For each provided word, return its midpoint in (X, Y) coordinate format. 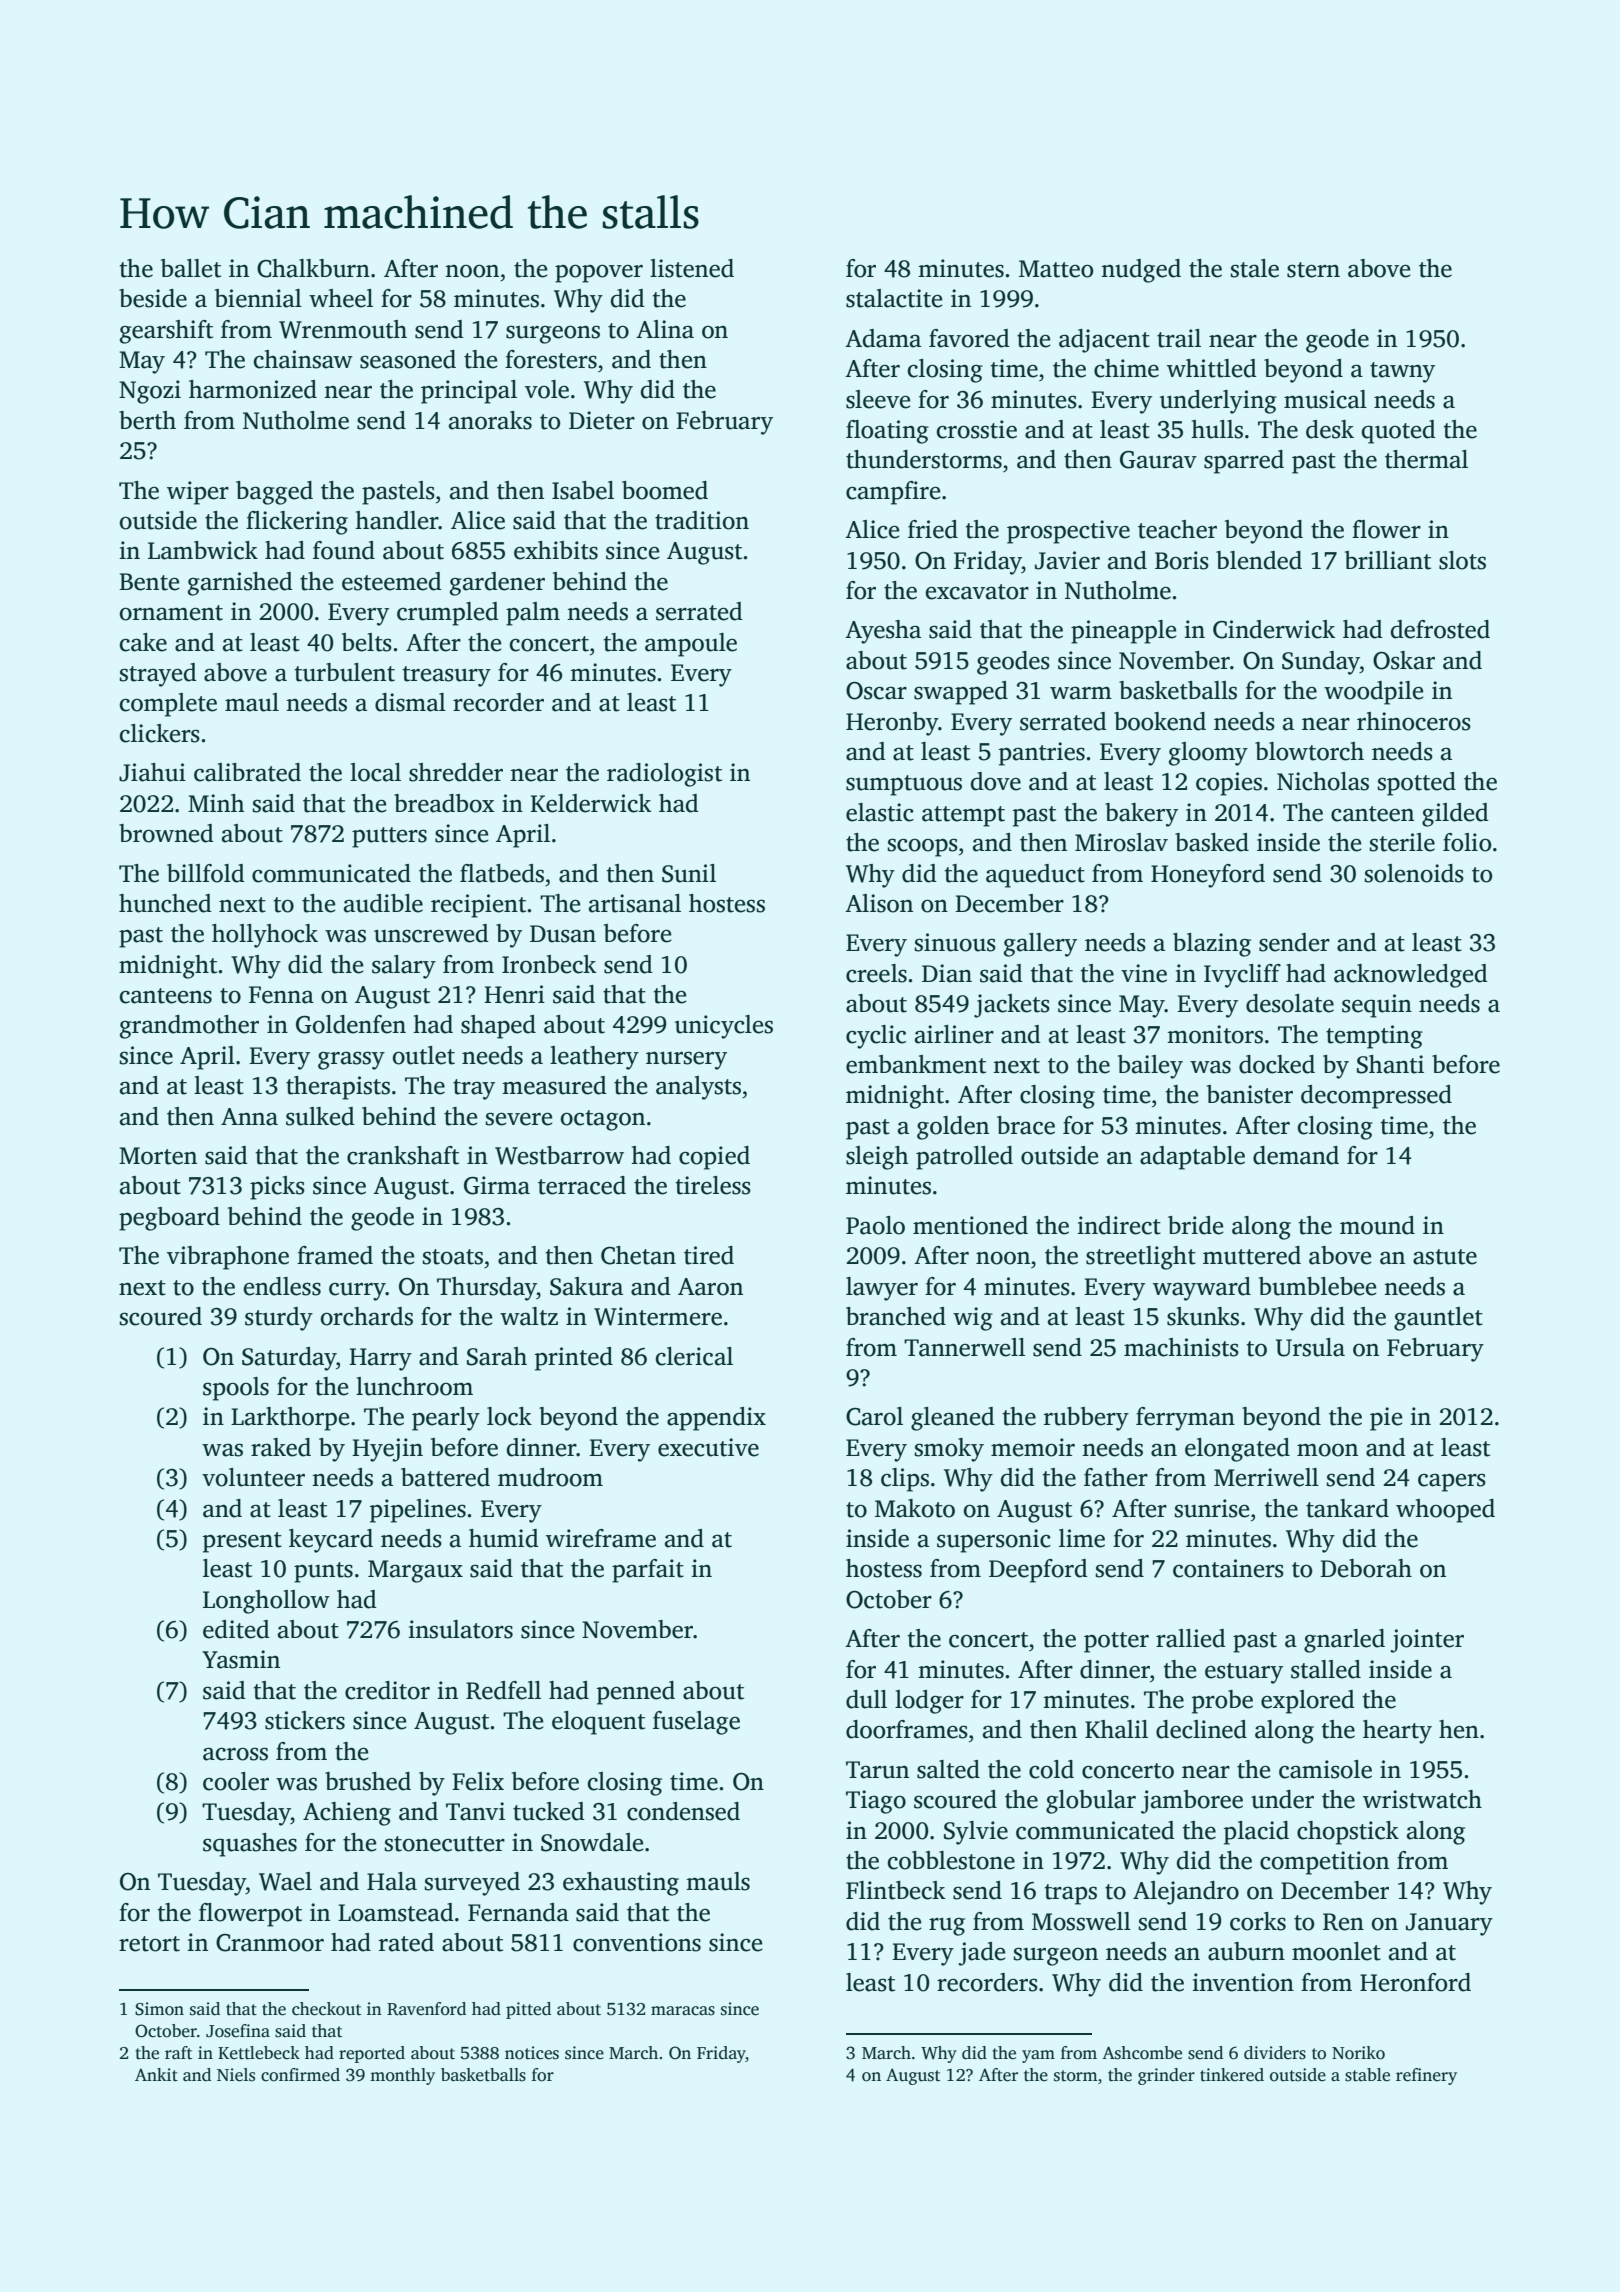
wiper (198, 493)
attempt (963, 816)
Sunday (1321, 663)
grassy (351, 1060)
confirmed (300, 2075)
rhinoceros (1414, 721)
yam (1038, 2056)
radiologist (664, 775)
